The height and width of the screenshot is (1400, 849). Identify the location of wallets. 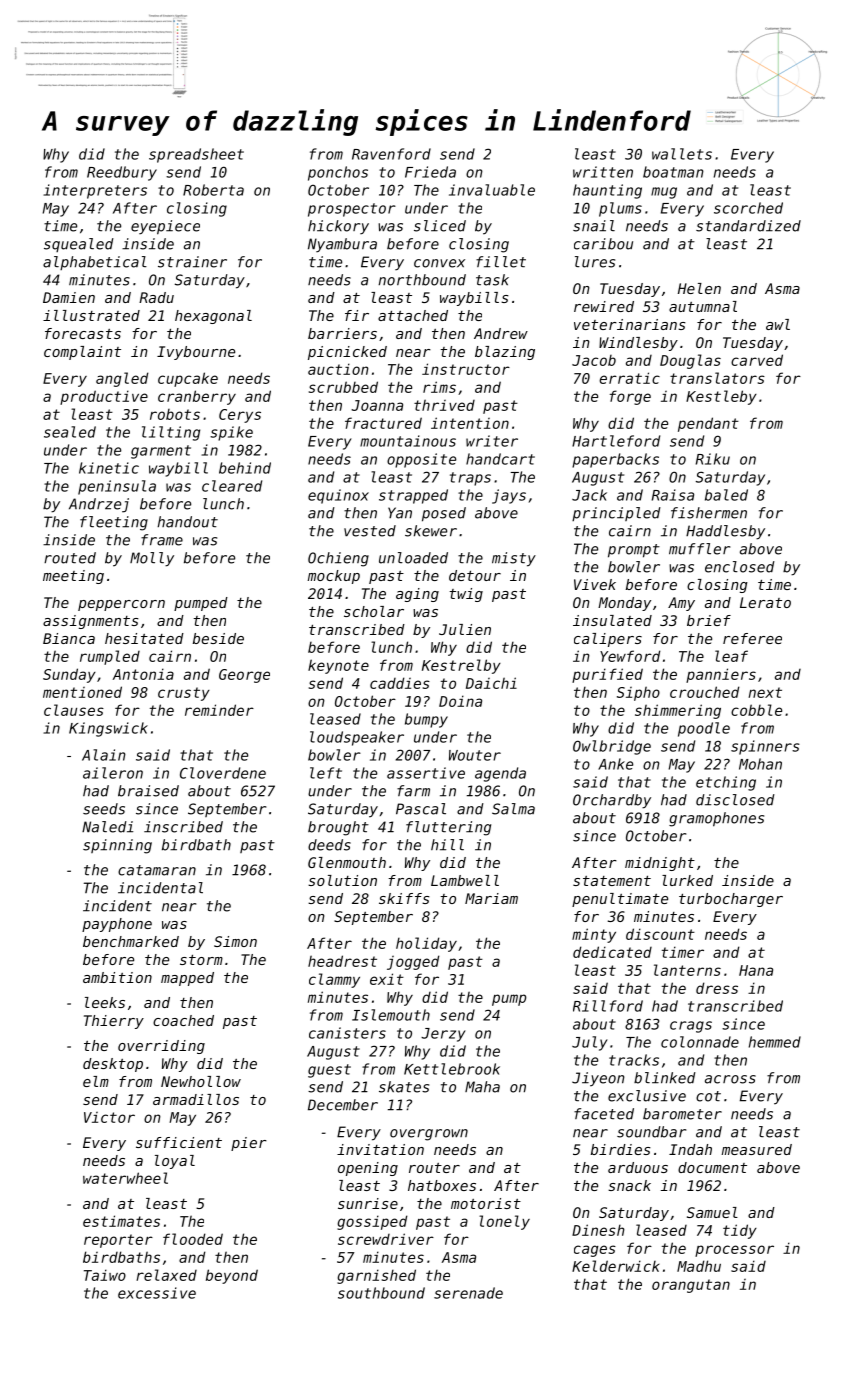
(682, 154).
